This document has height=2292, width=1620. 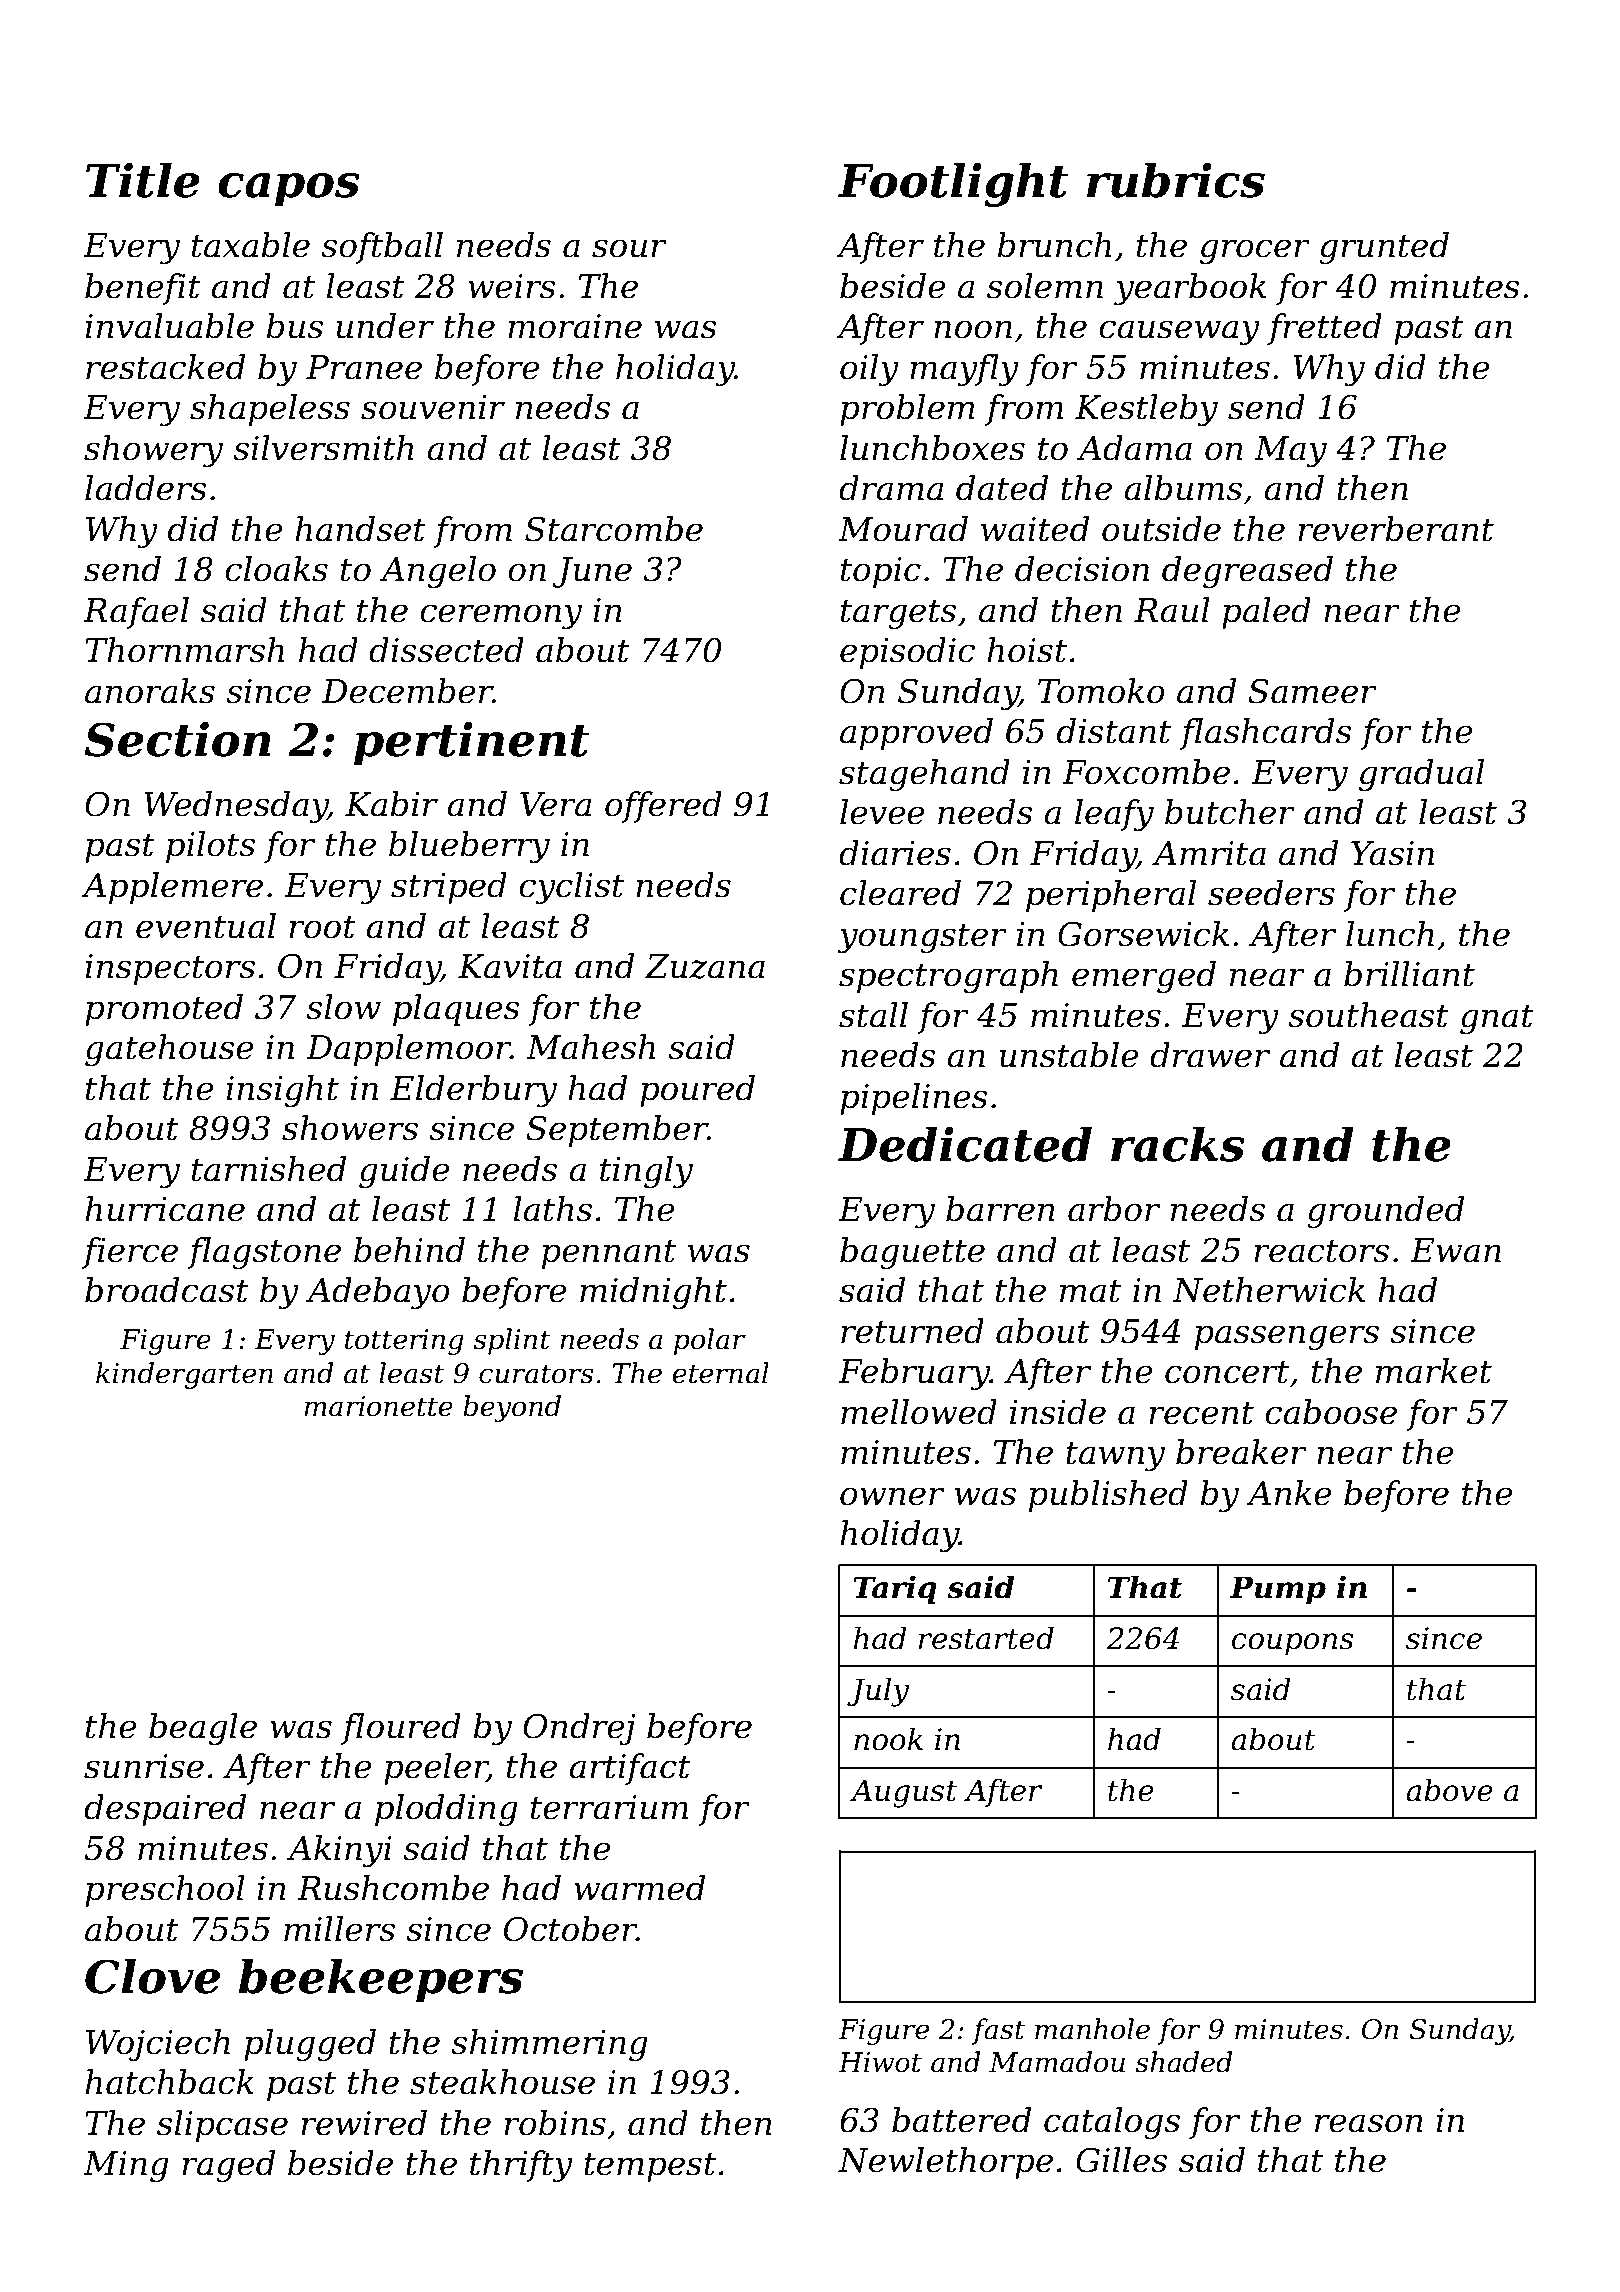 What do you see at coordinates (167, 1290) in the document?
I see `broadcast` at bounding box center [167, 1290].
